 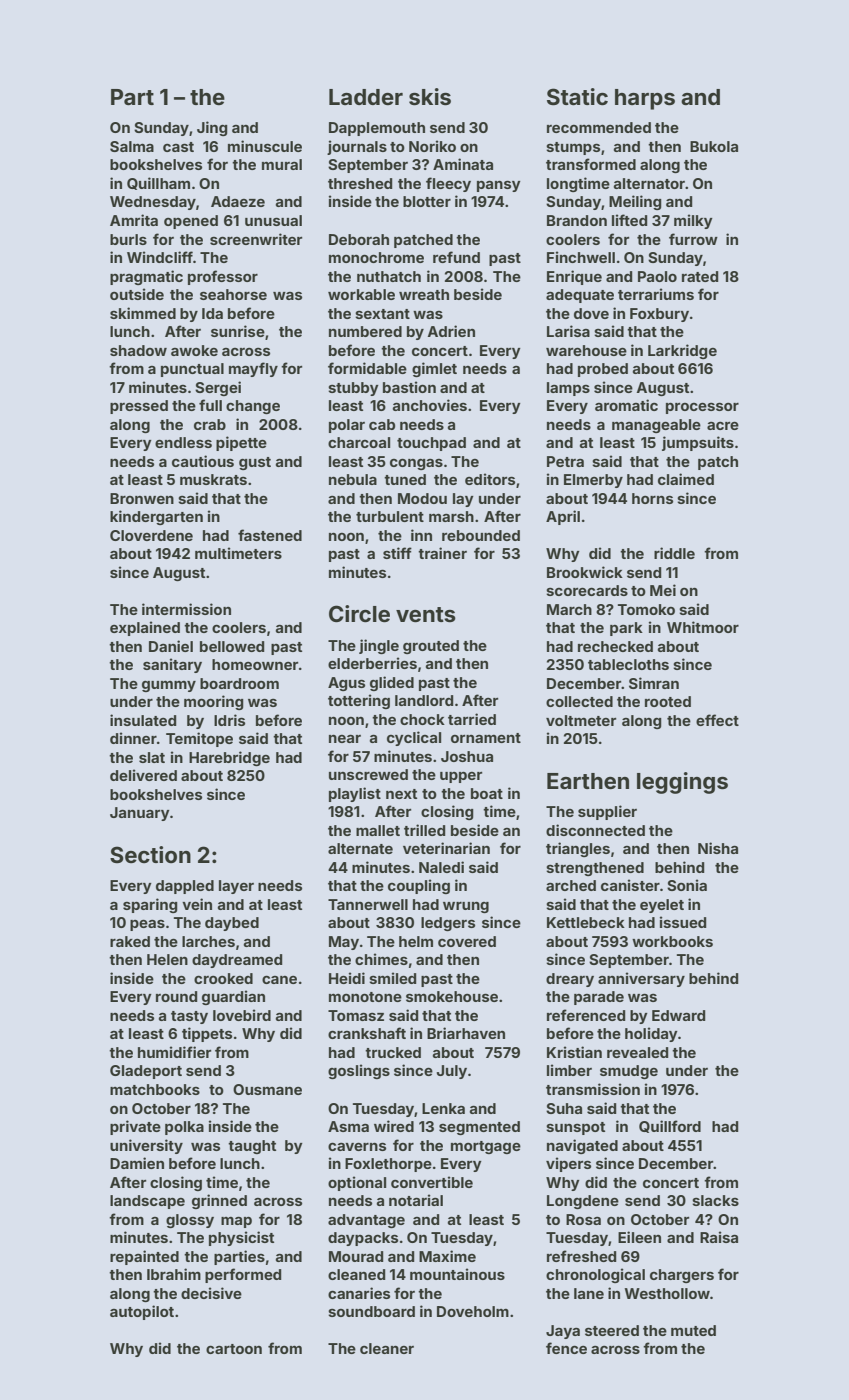 What do you see at coordinates (580, 296) in the document?
I see `adequate` at bounding box center [580, 296].
